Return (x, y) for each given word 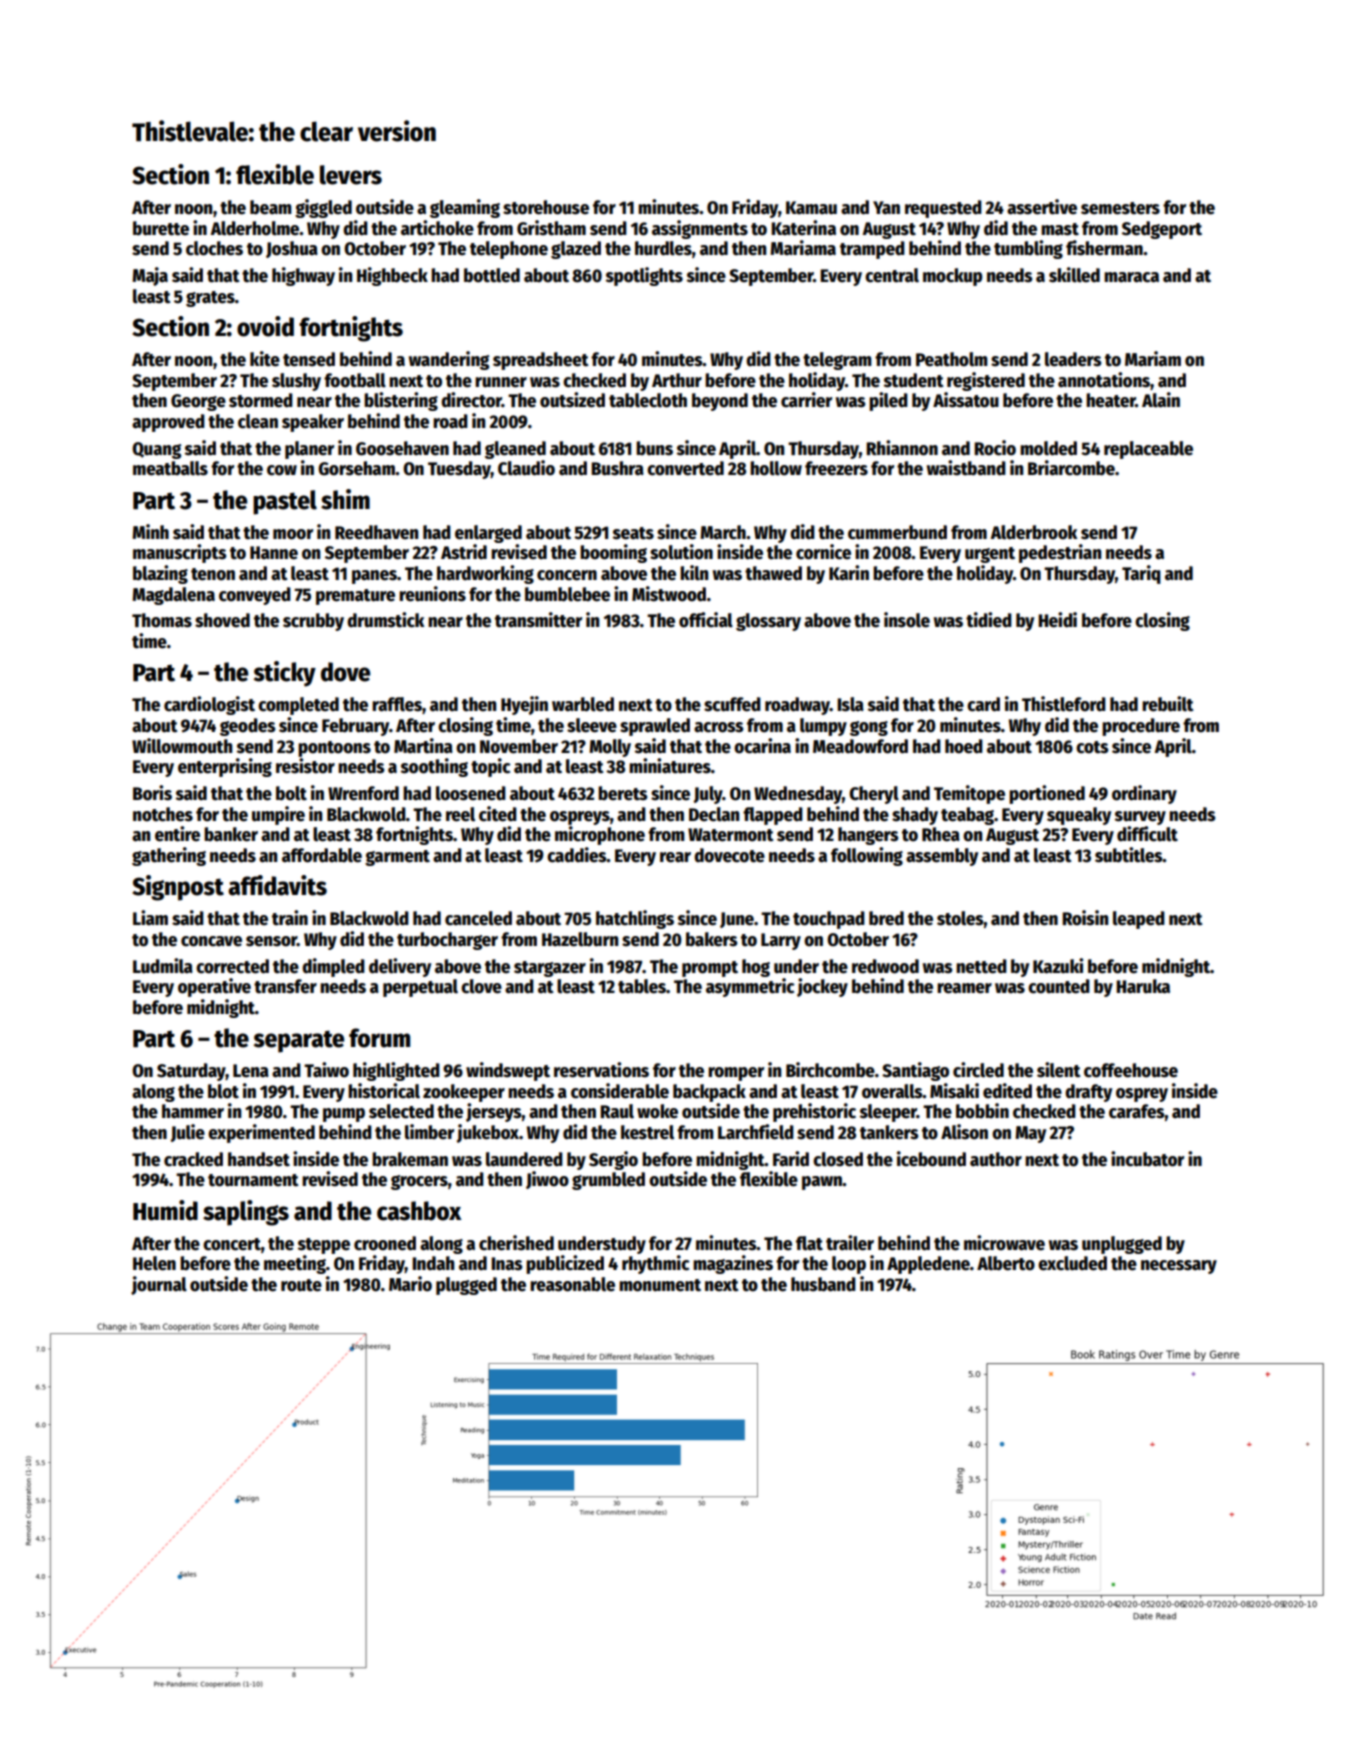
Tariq (1141, 574)
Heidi (1057, 620)
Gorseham (356, 468)
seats (633, 533)
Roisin (1085, 918)
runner (501, 382)
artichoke (437, 228)
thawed (773, 573)
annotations (1104, 380)
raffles (397, 704)
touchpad (829, 920)
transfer (285, 986)
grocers (419, 1182)
